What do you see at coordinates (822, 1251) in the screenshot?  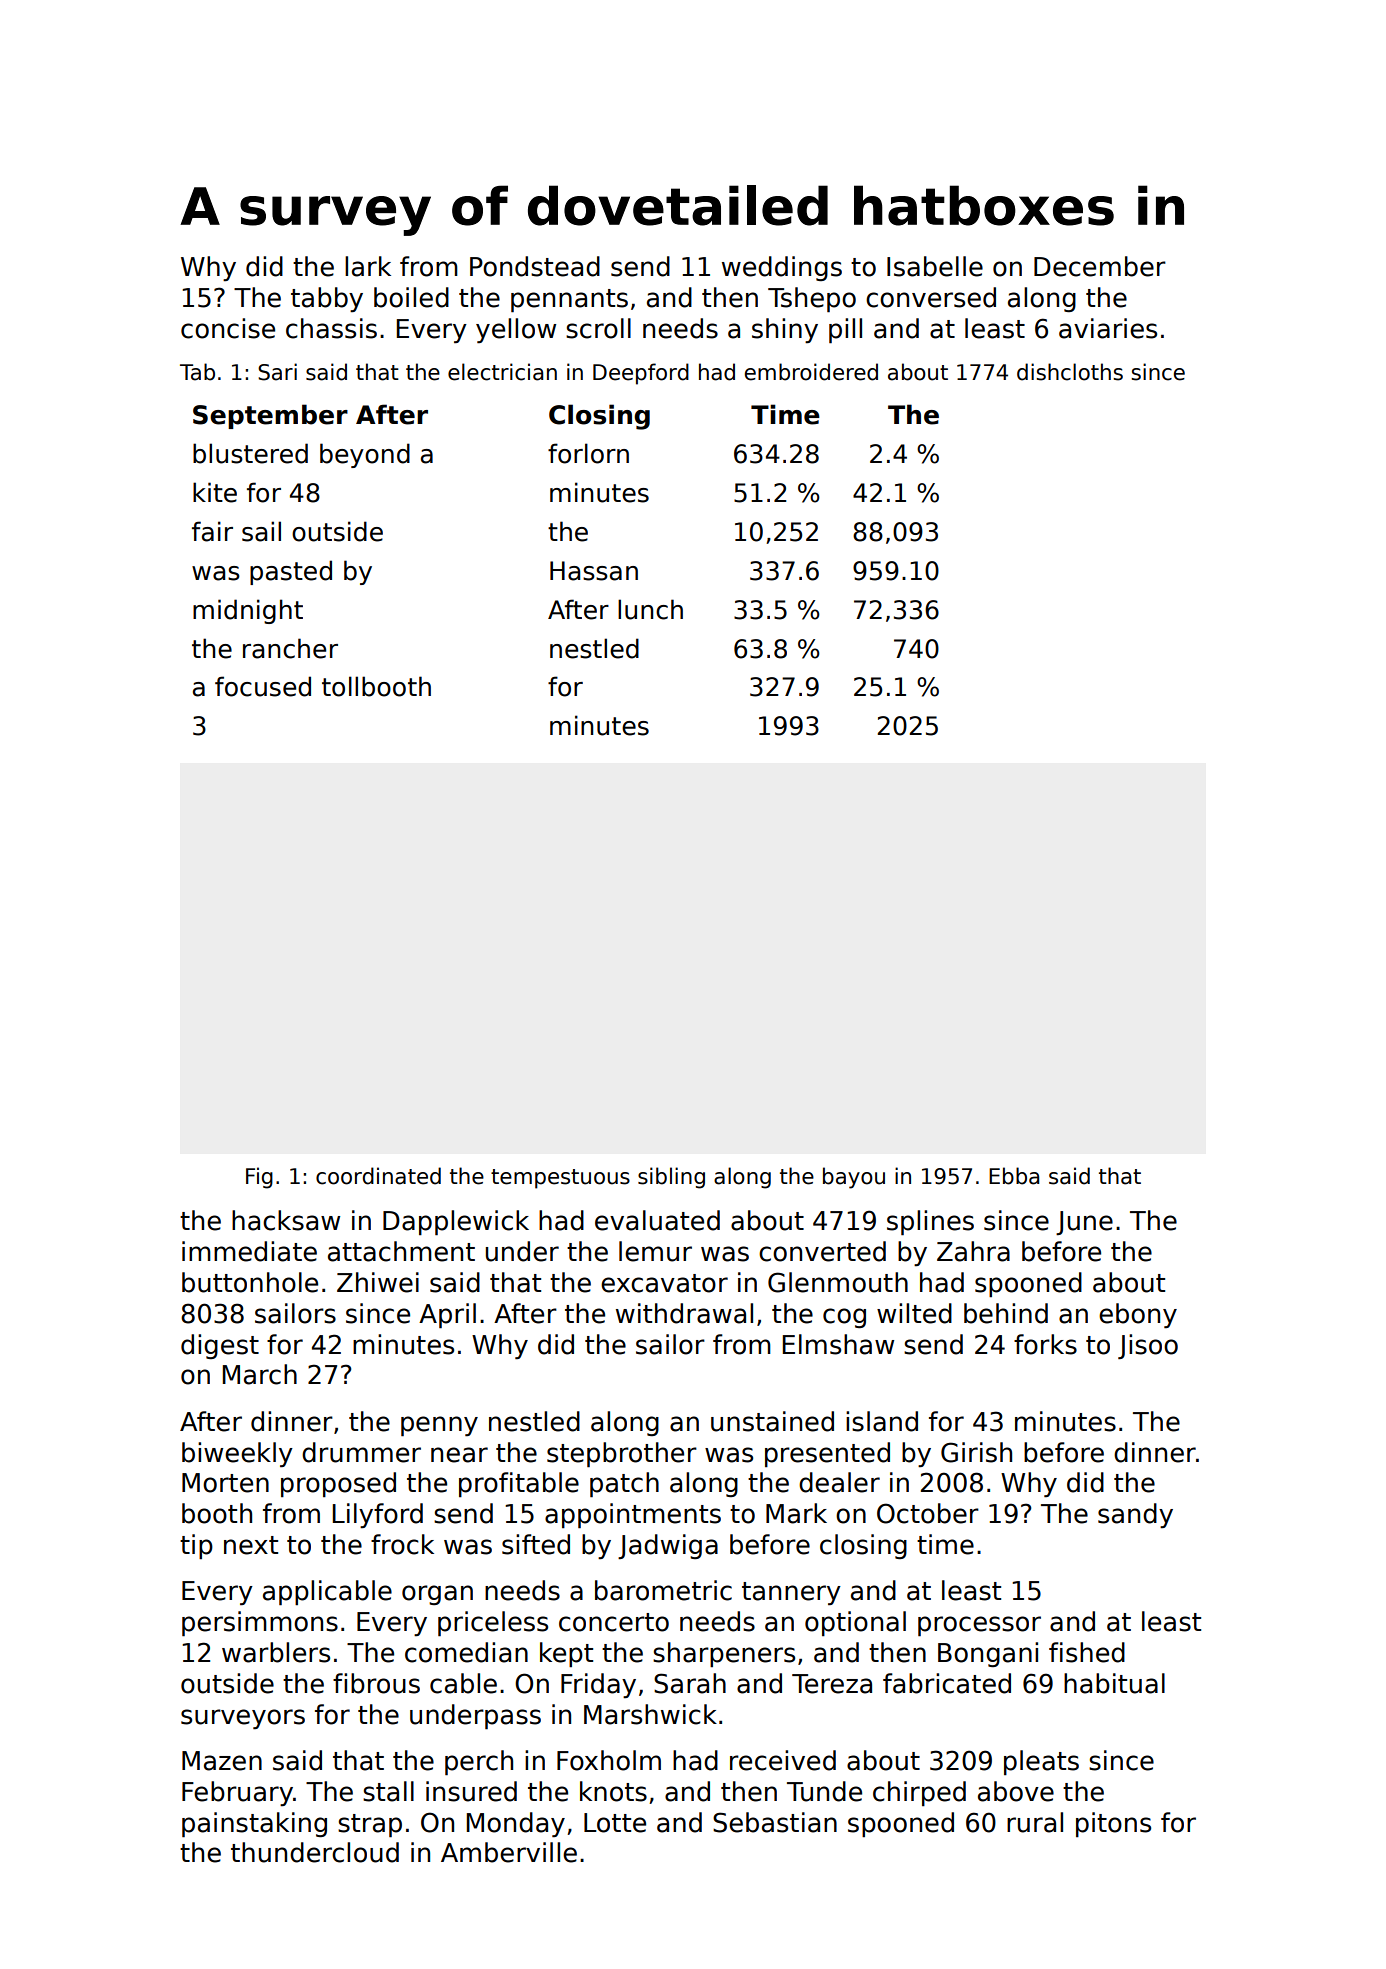 I see `converted` at bounding box center [822, 1251].
